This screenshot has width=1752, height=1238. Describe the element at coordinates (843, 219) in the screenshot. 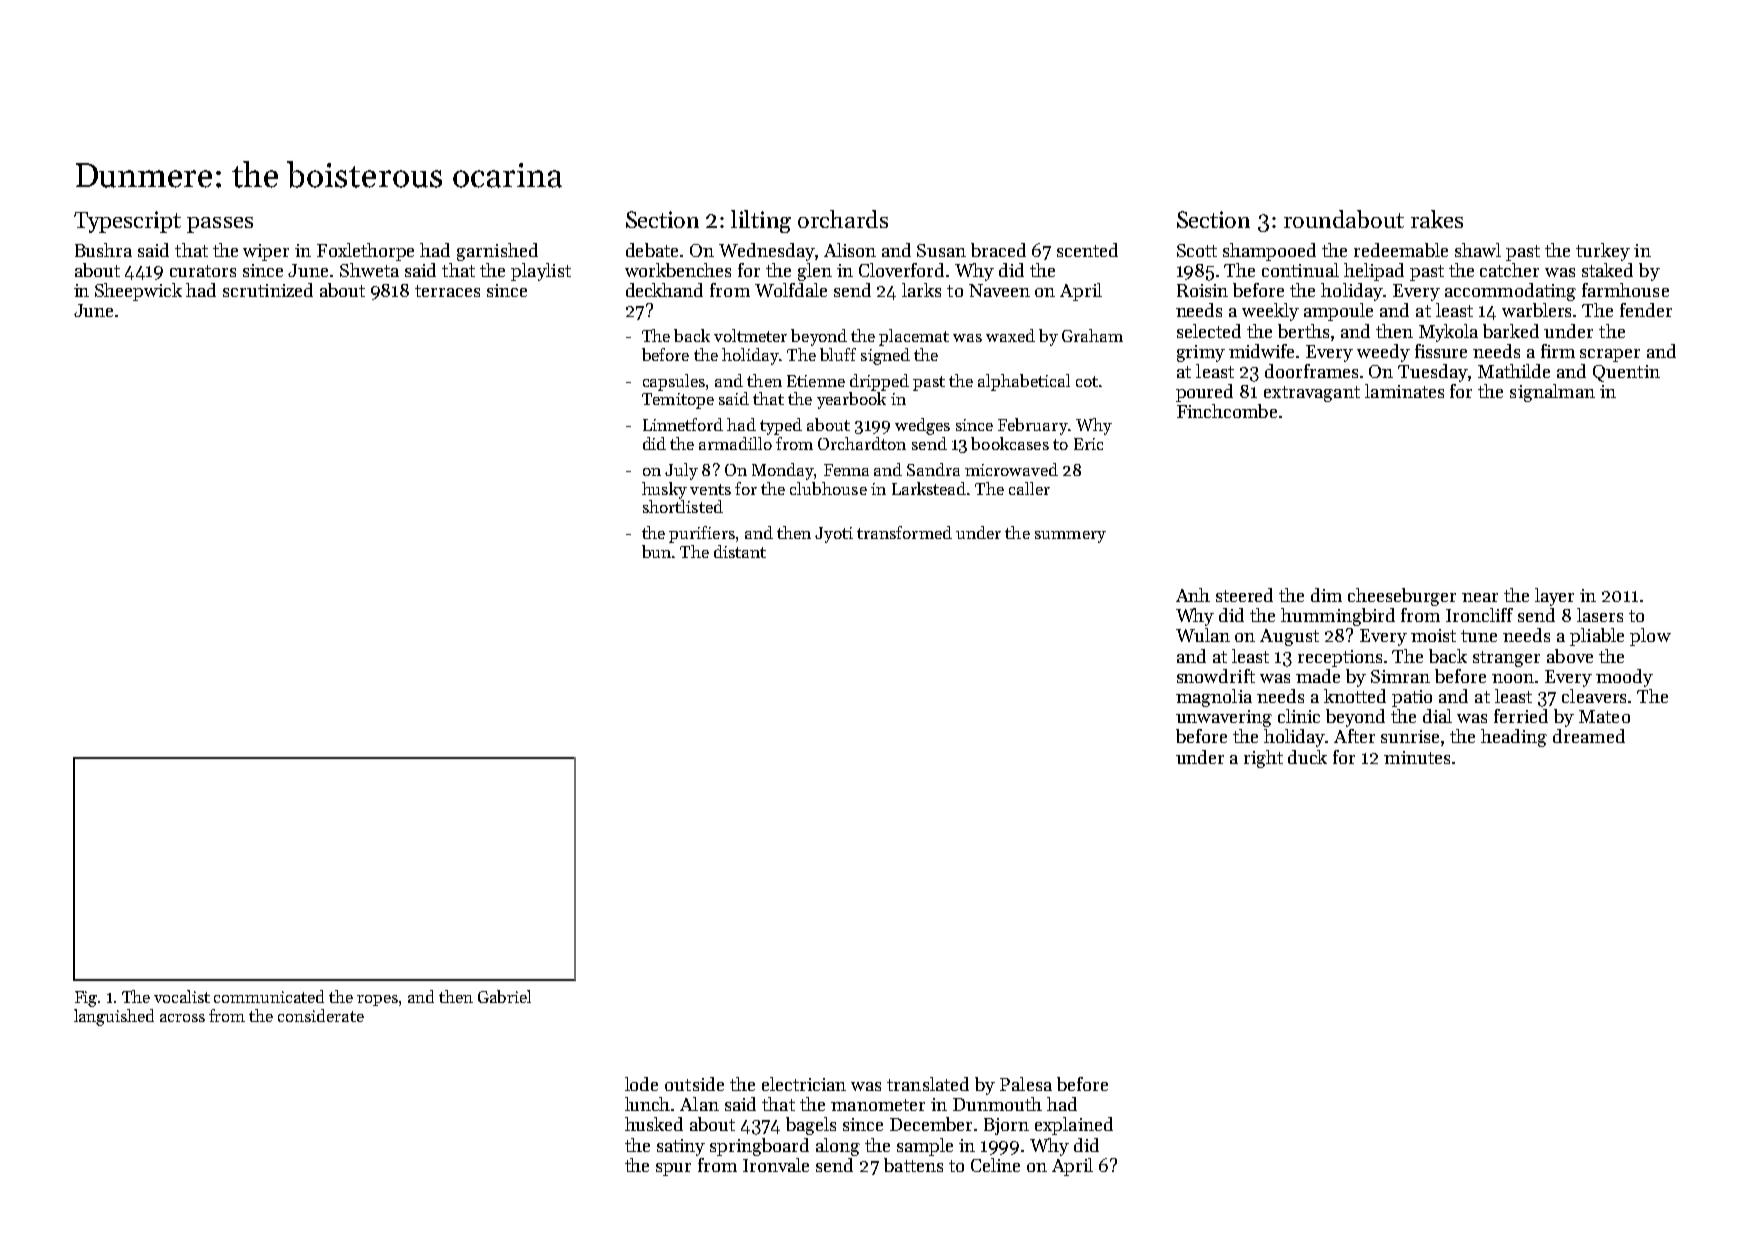

I see `orchards` at that location.
